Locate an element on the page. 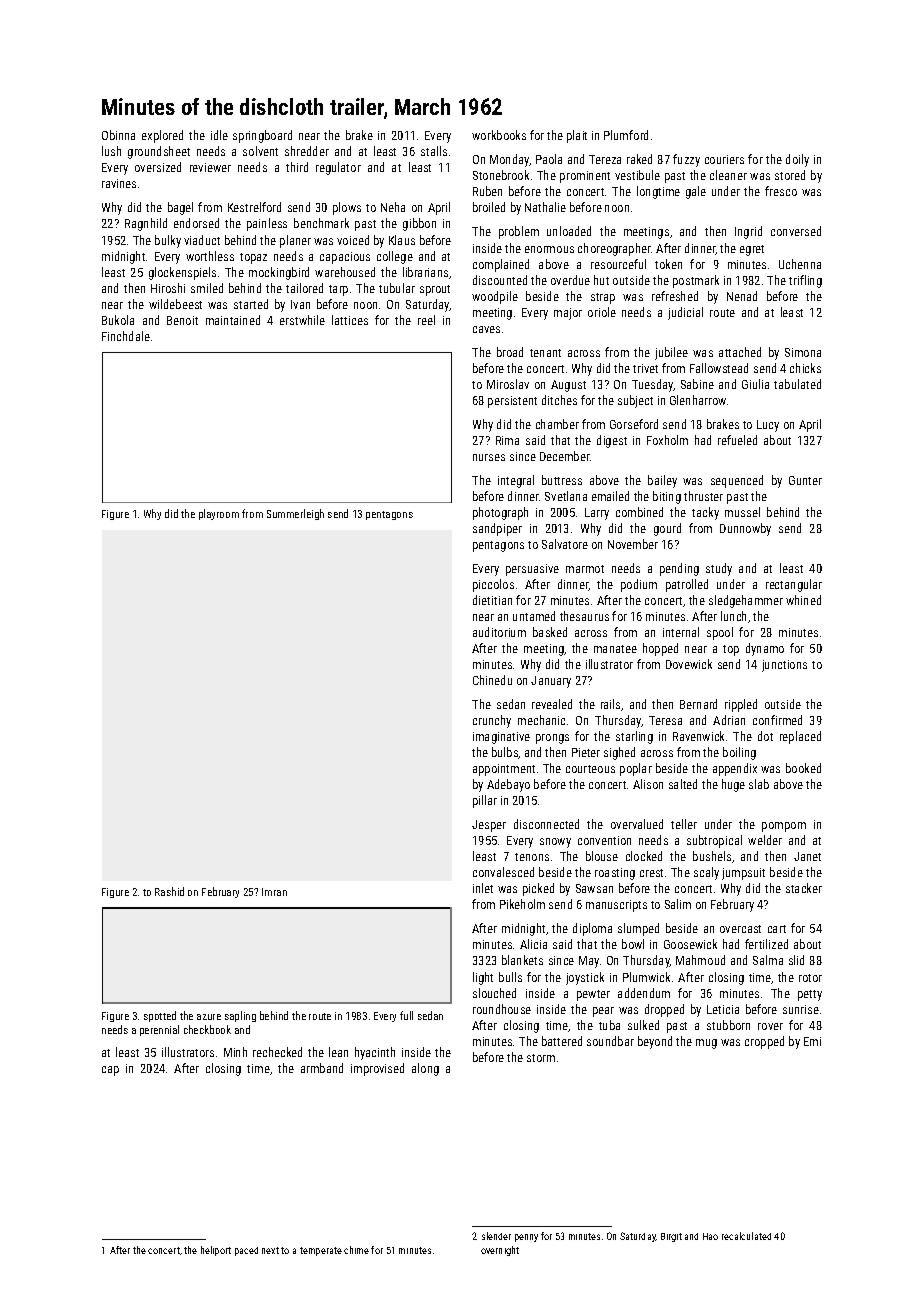 This page has width=924, height=1308. replaced is located at coordinates (800, 737).
